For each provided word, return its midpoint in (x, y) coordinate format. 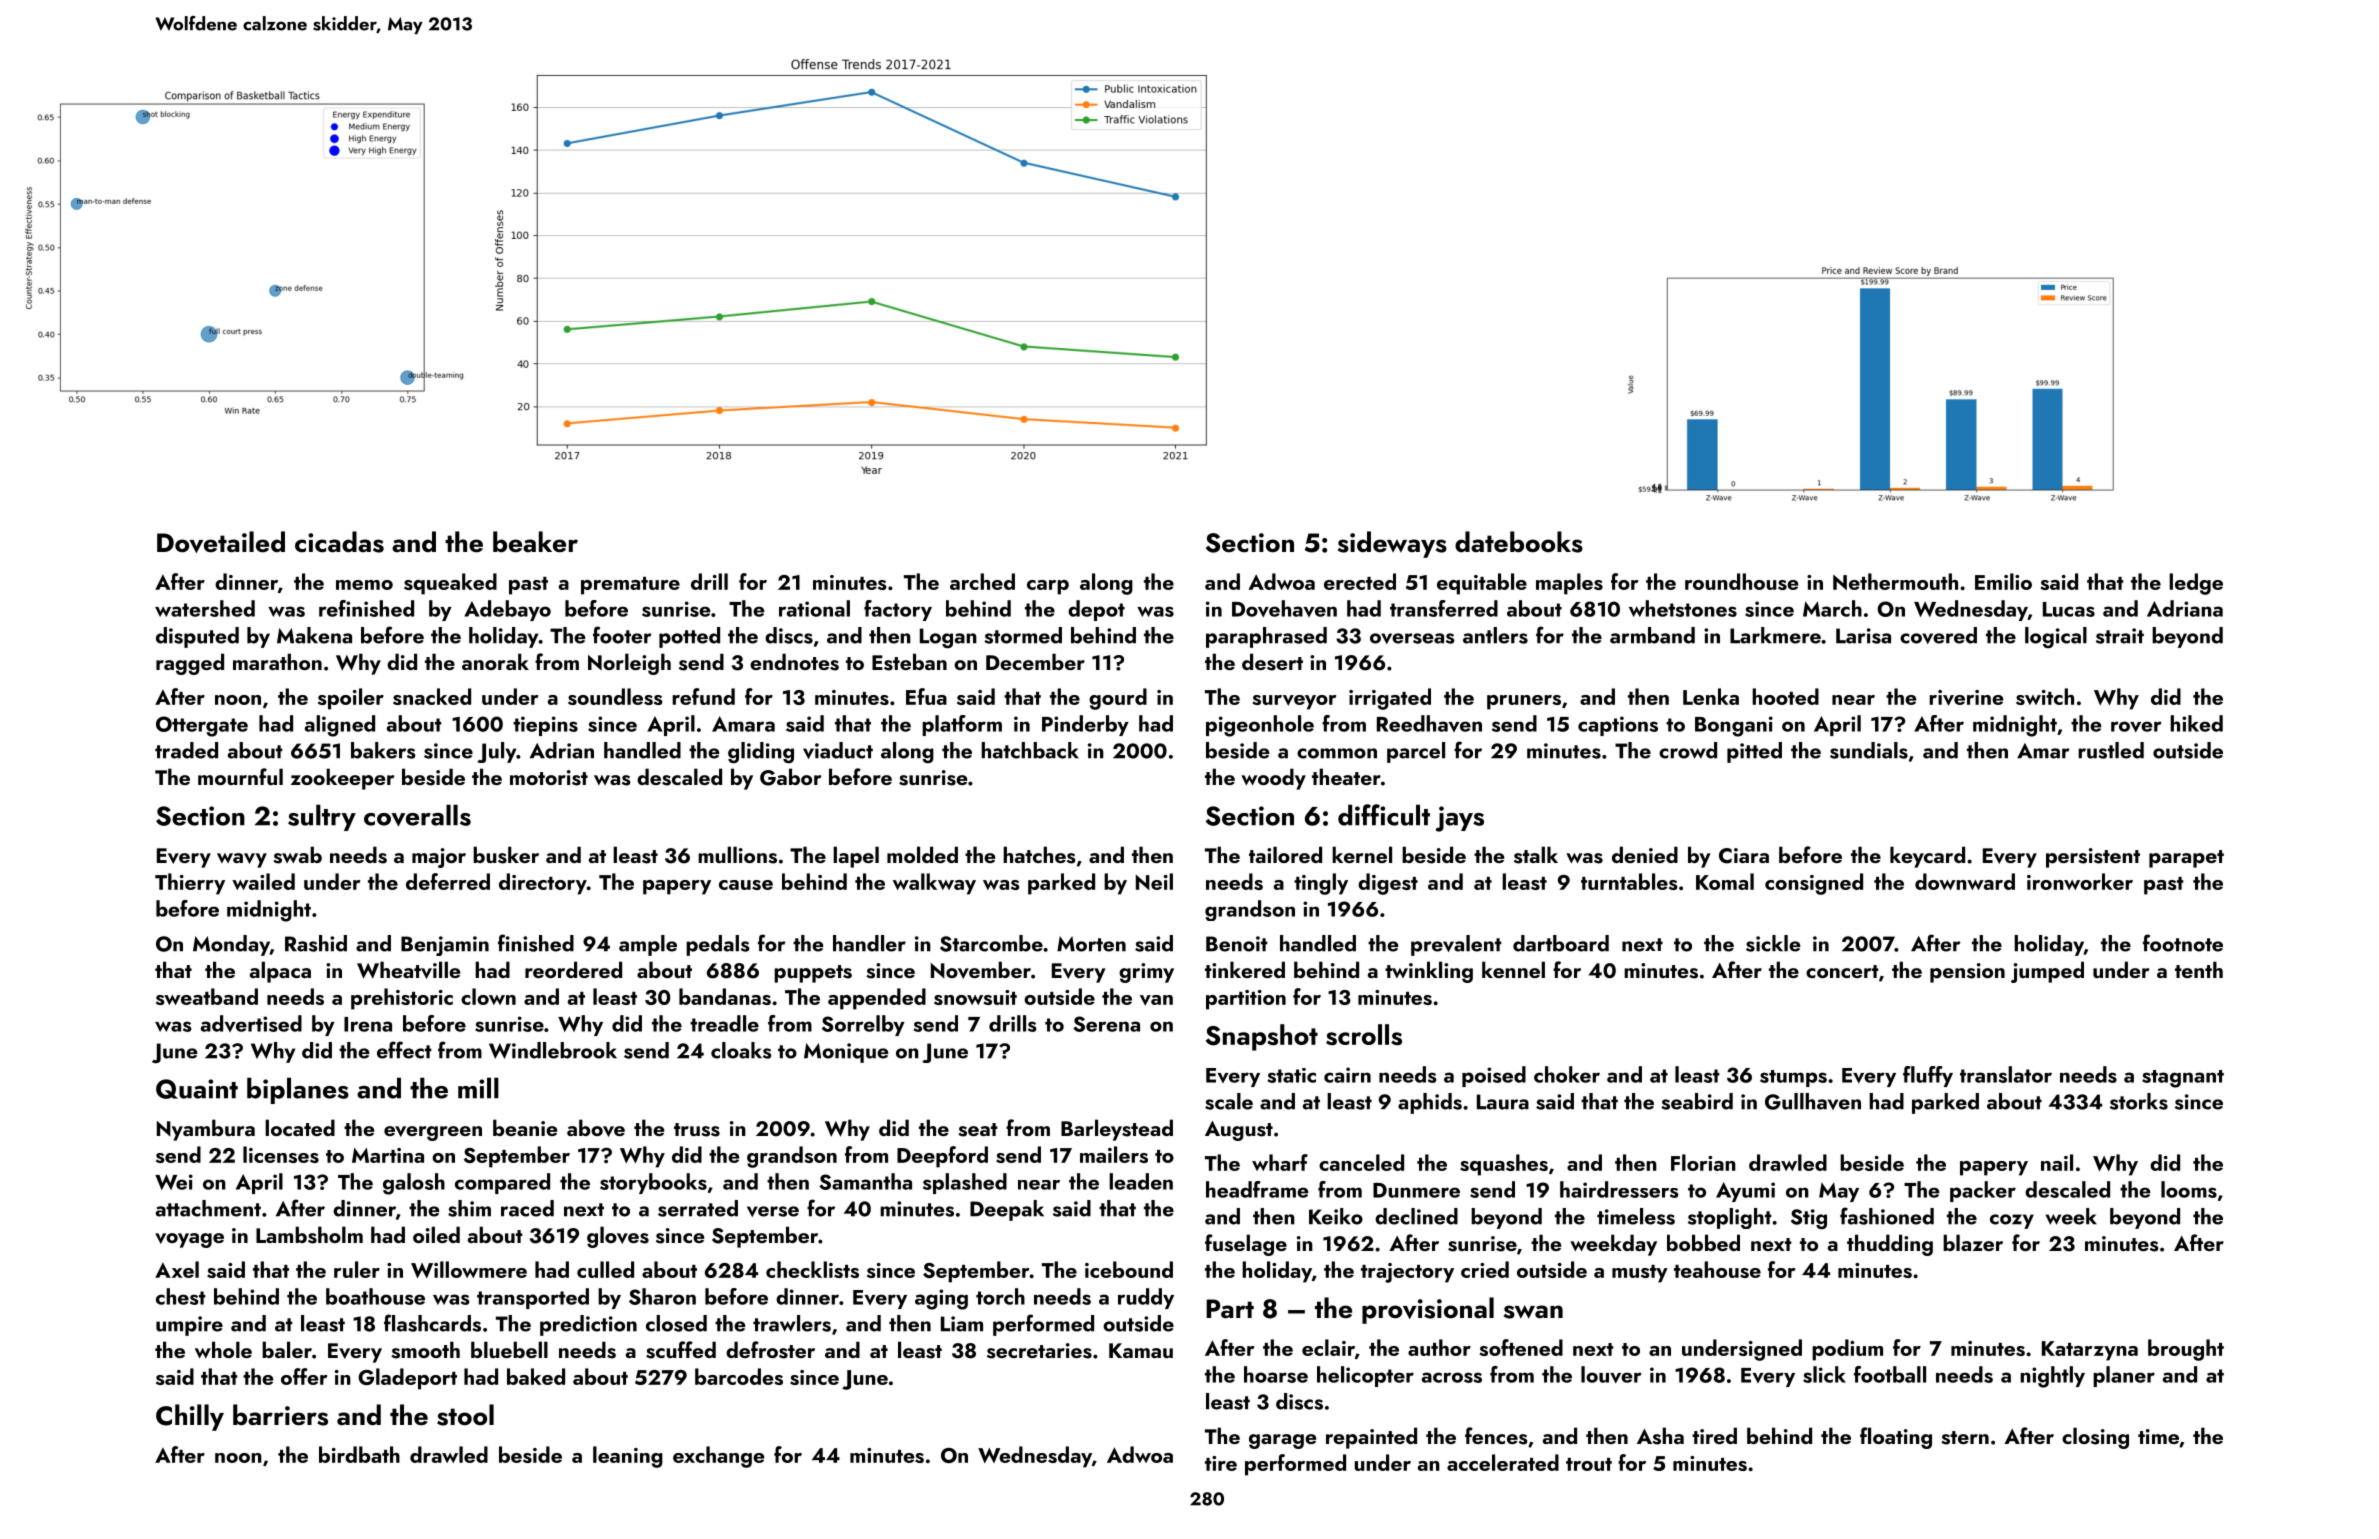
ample (648, 945)
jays (1460, 819)
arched (982, 581)
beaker (535, 542)
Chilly (190, 1417)
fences (1496, 1436)
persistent (2093, 858)
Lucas (2069, 609)
